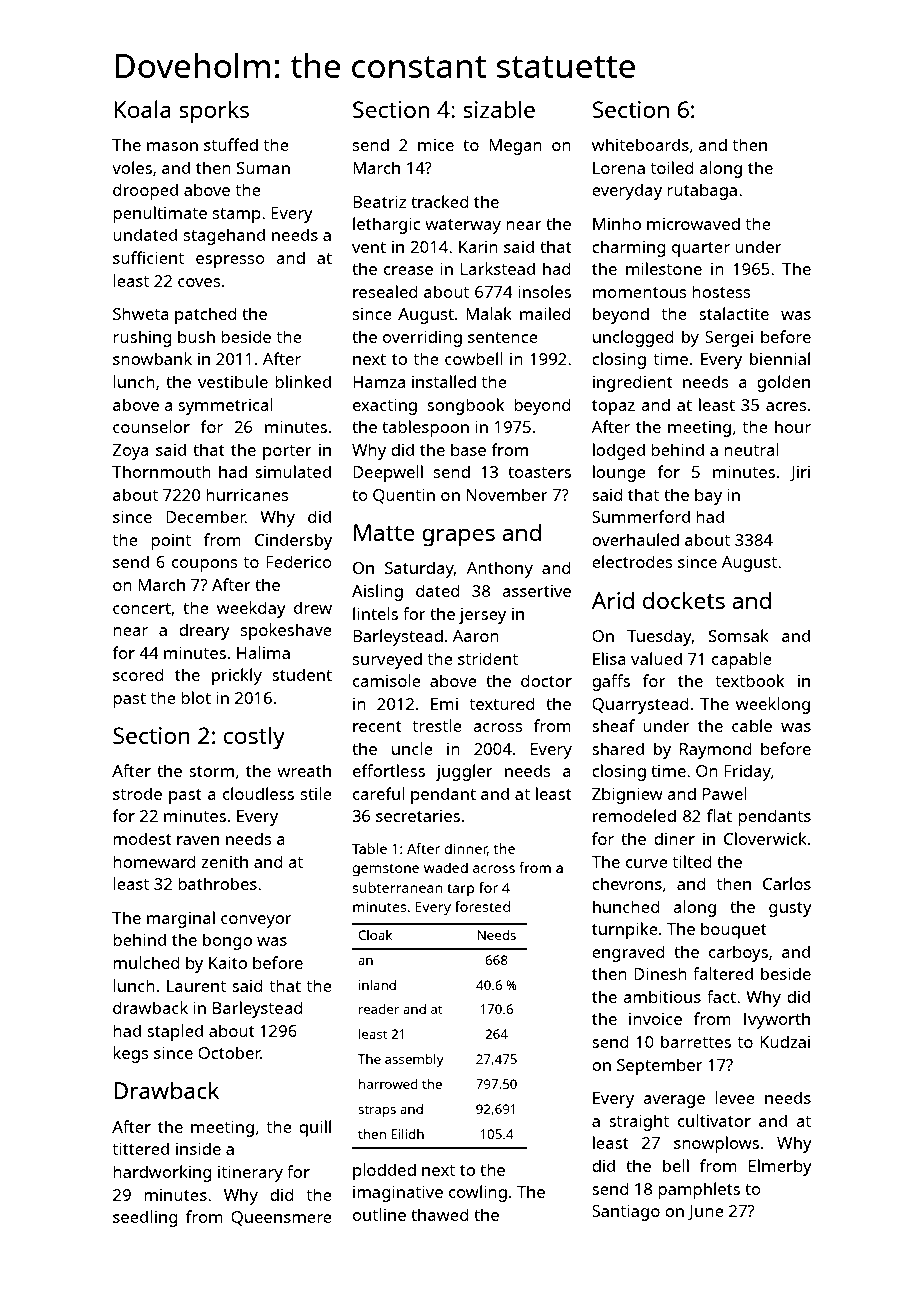 This screenshot has width=924, height=1308. What do you see at coordinates (140, 1148) in the screenshot?
I see `tittered` at bounding box center [140, 1148].
